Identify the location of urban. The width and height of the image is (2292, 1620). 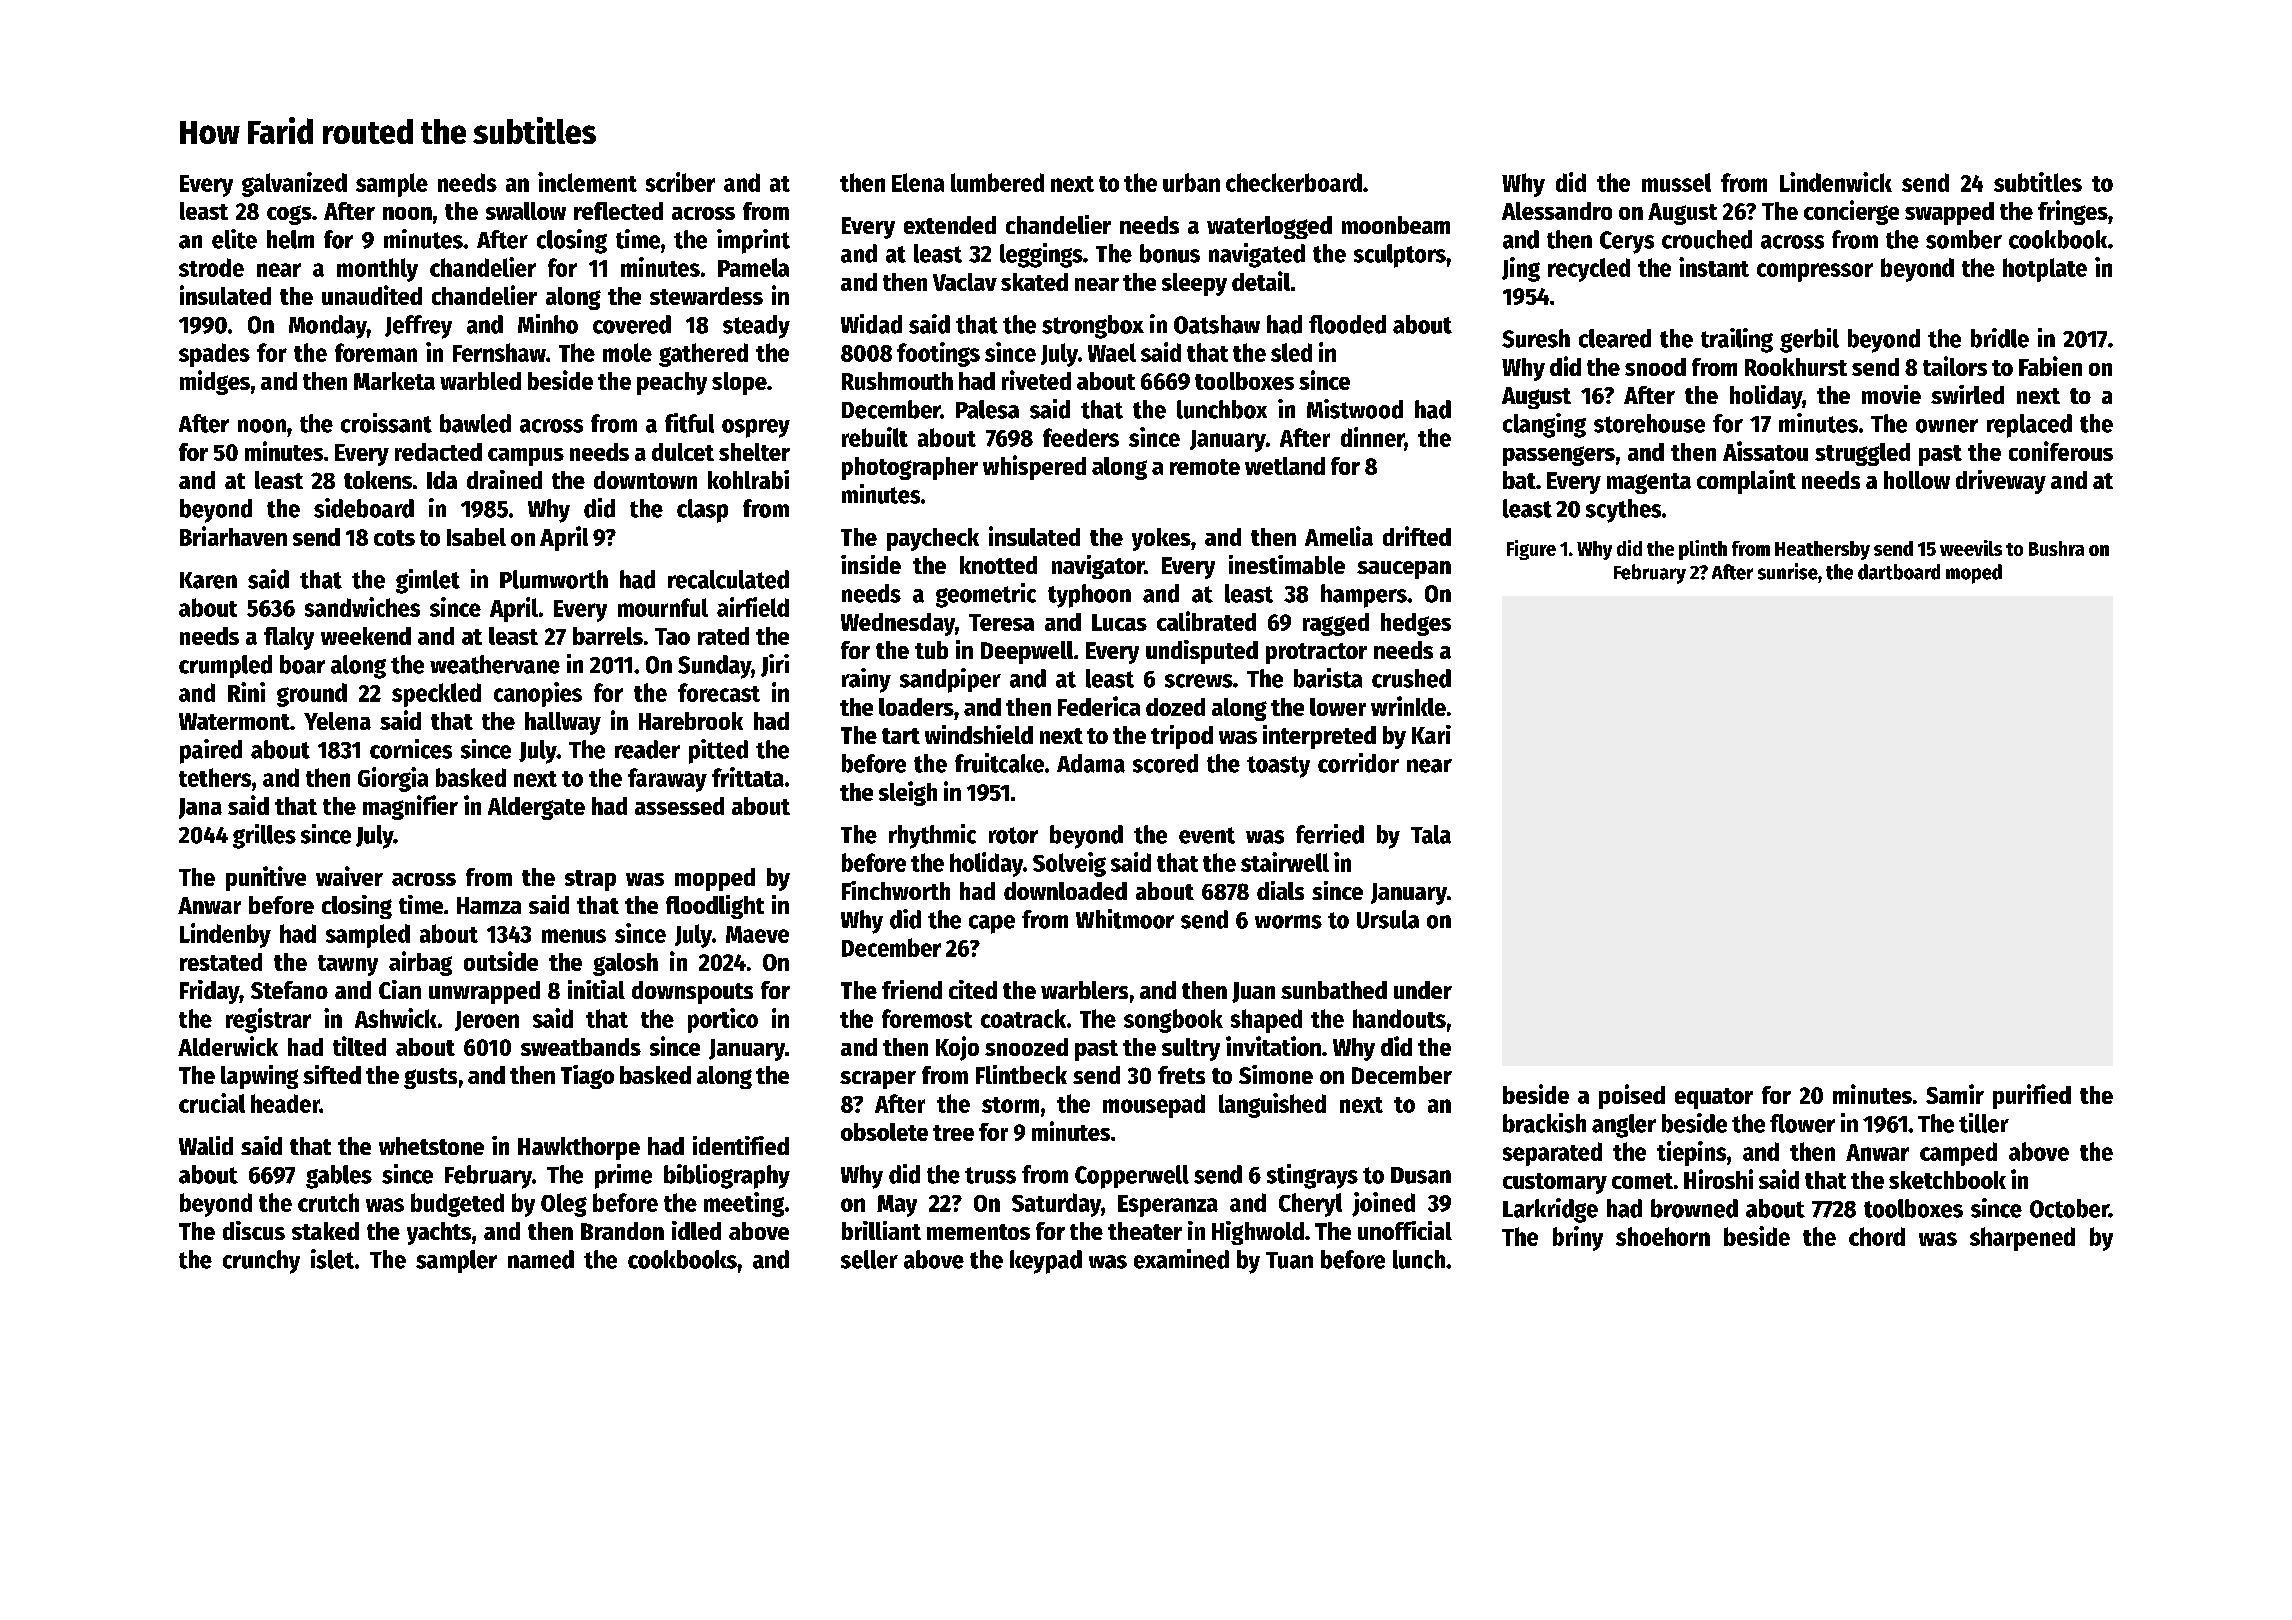
(1191, 182).
